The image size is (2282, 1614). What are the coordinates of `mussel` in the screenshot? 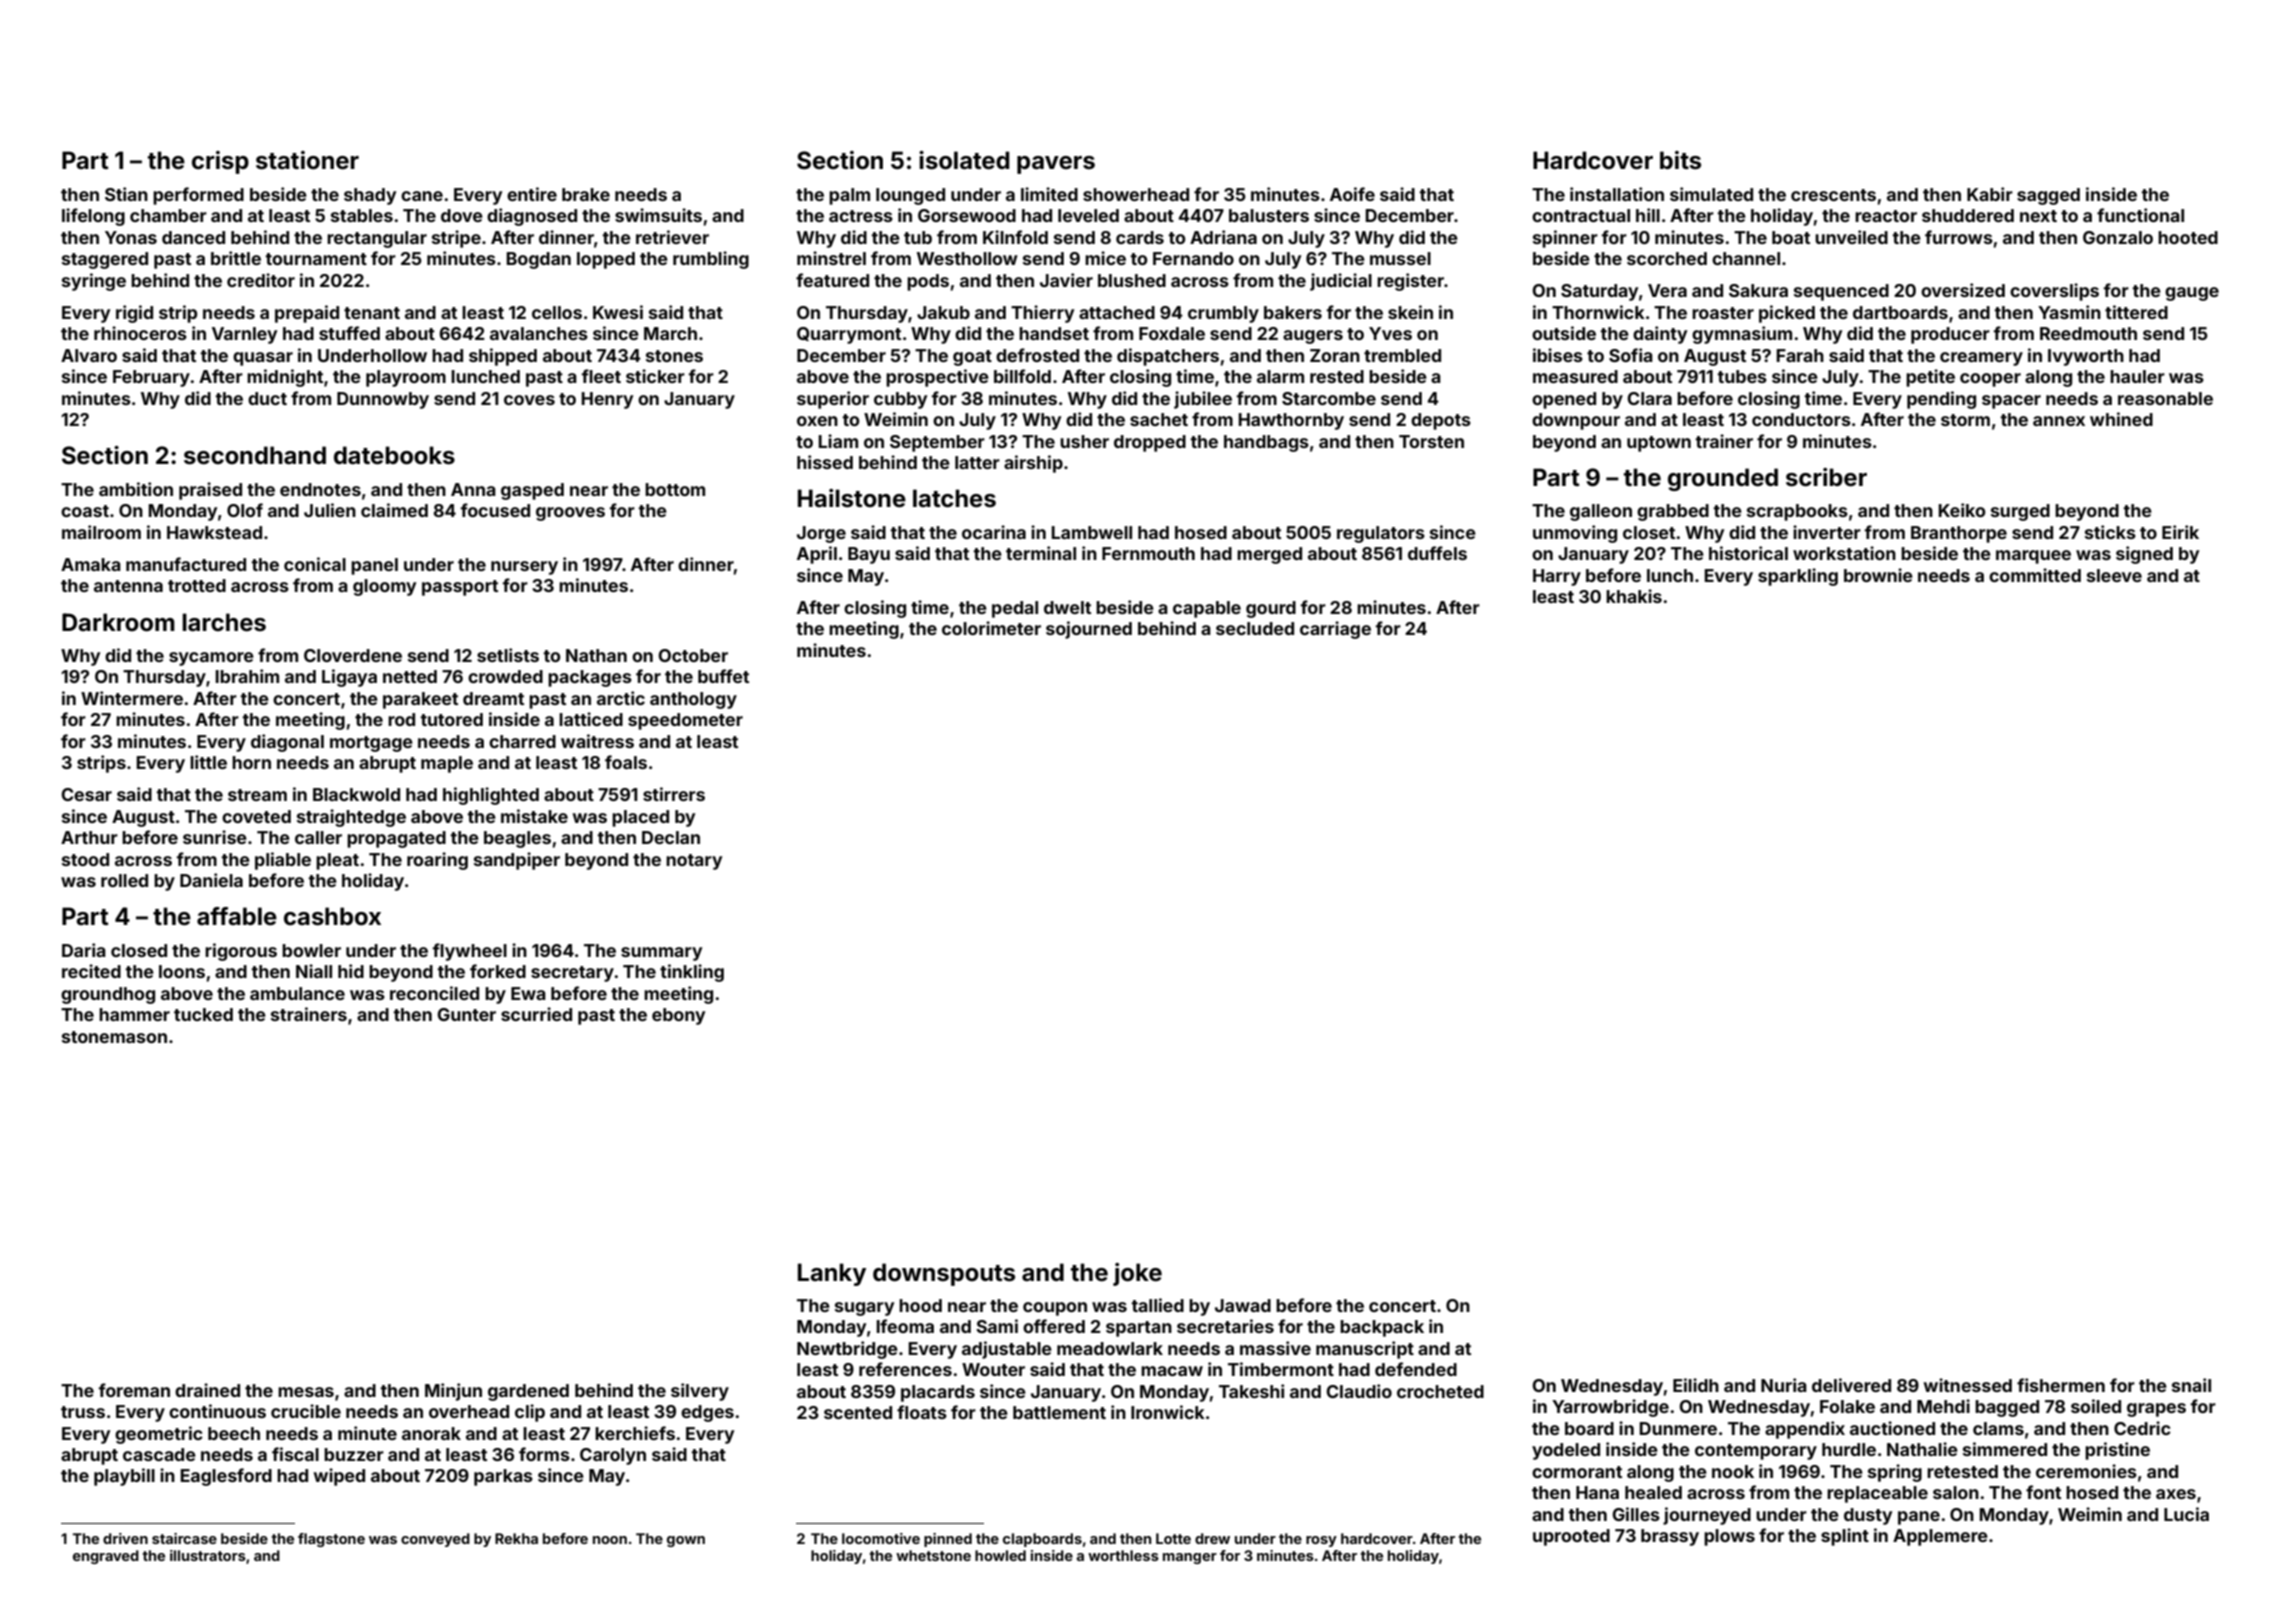 It's located at (1400, 258).
